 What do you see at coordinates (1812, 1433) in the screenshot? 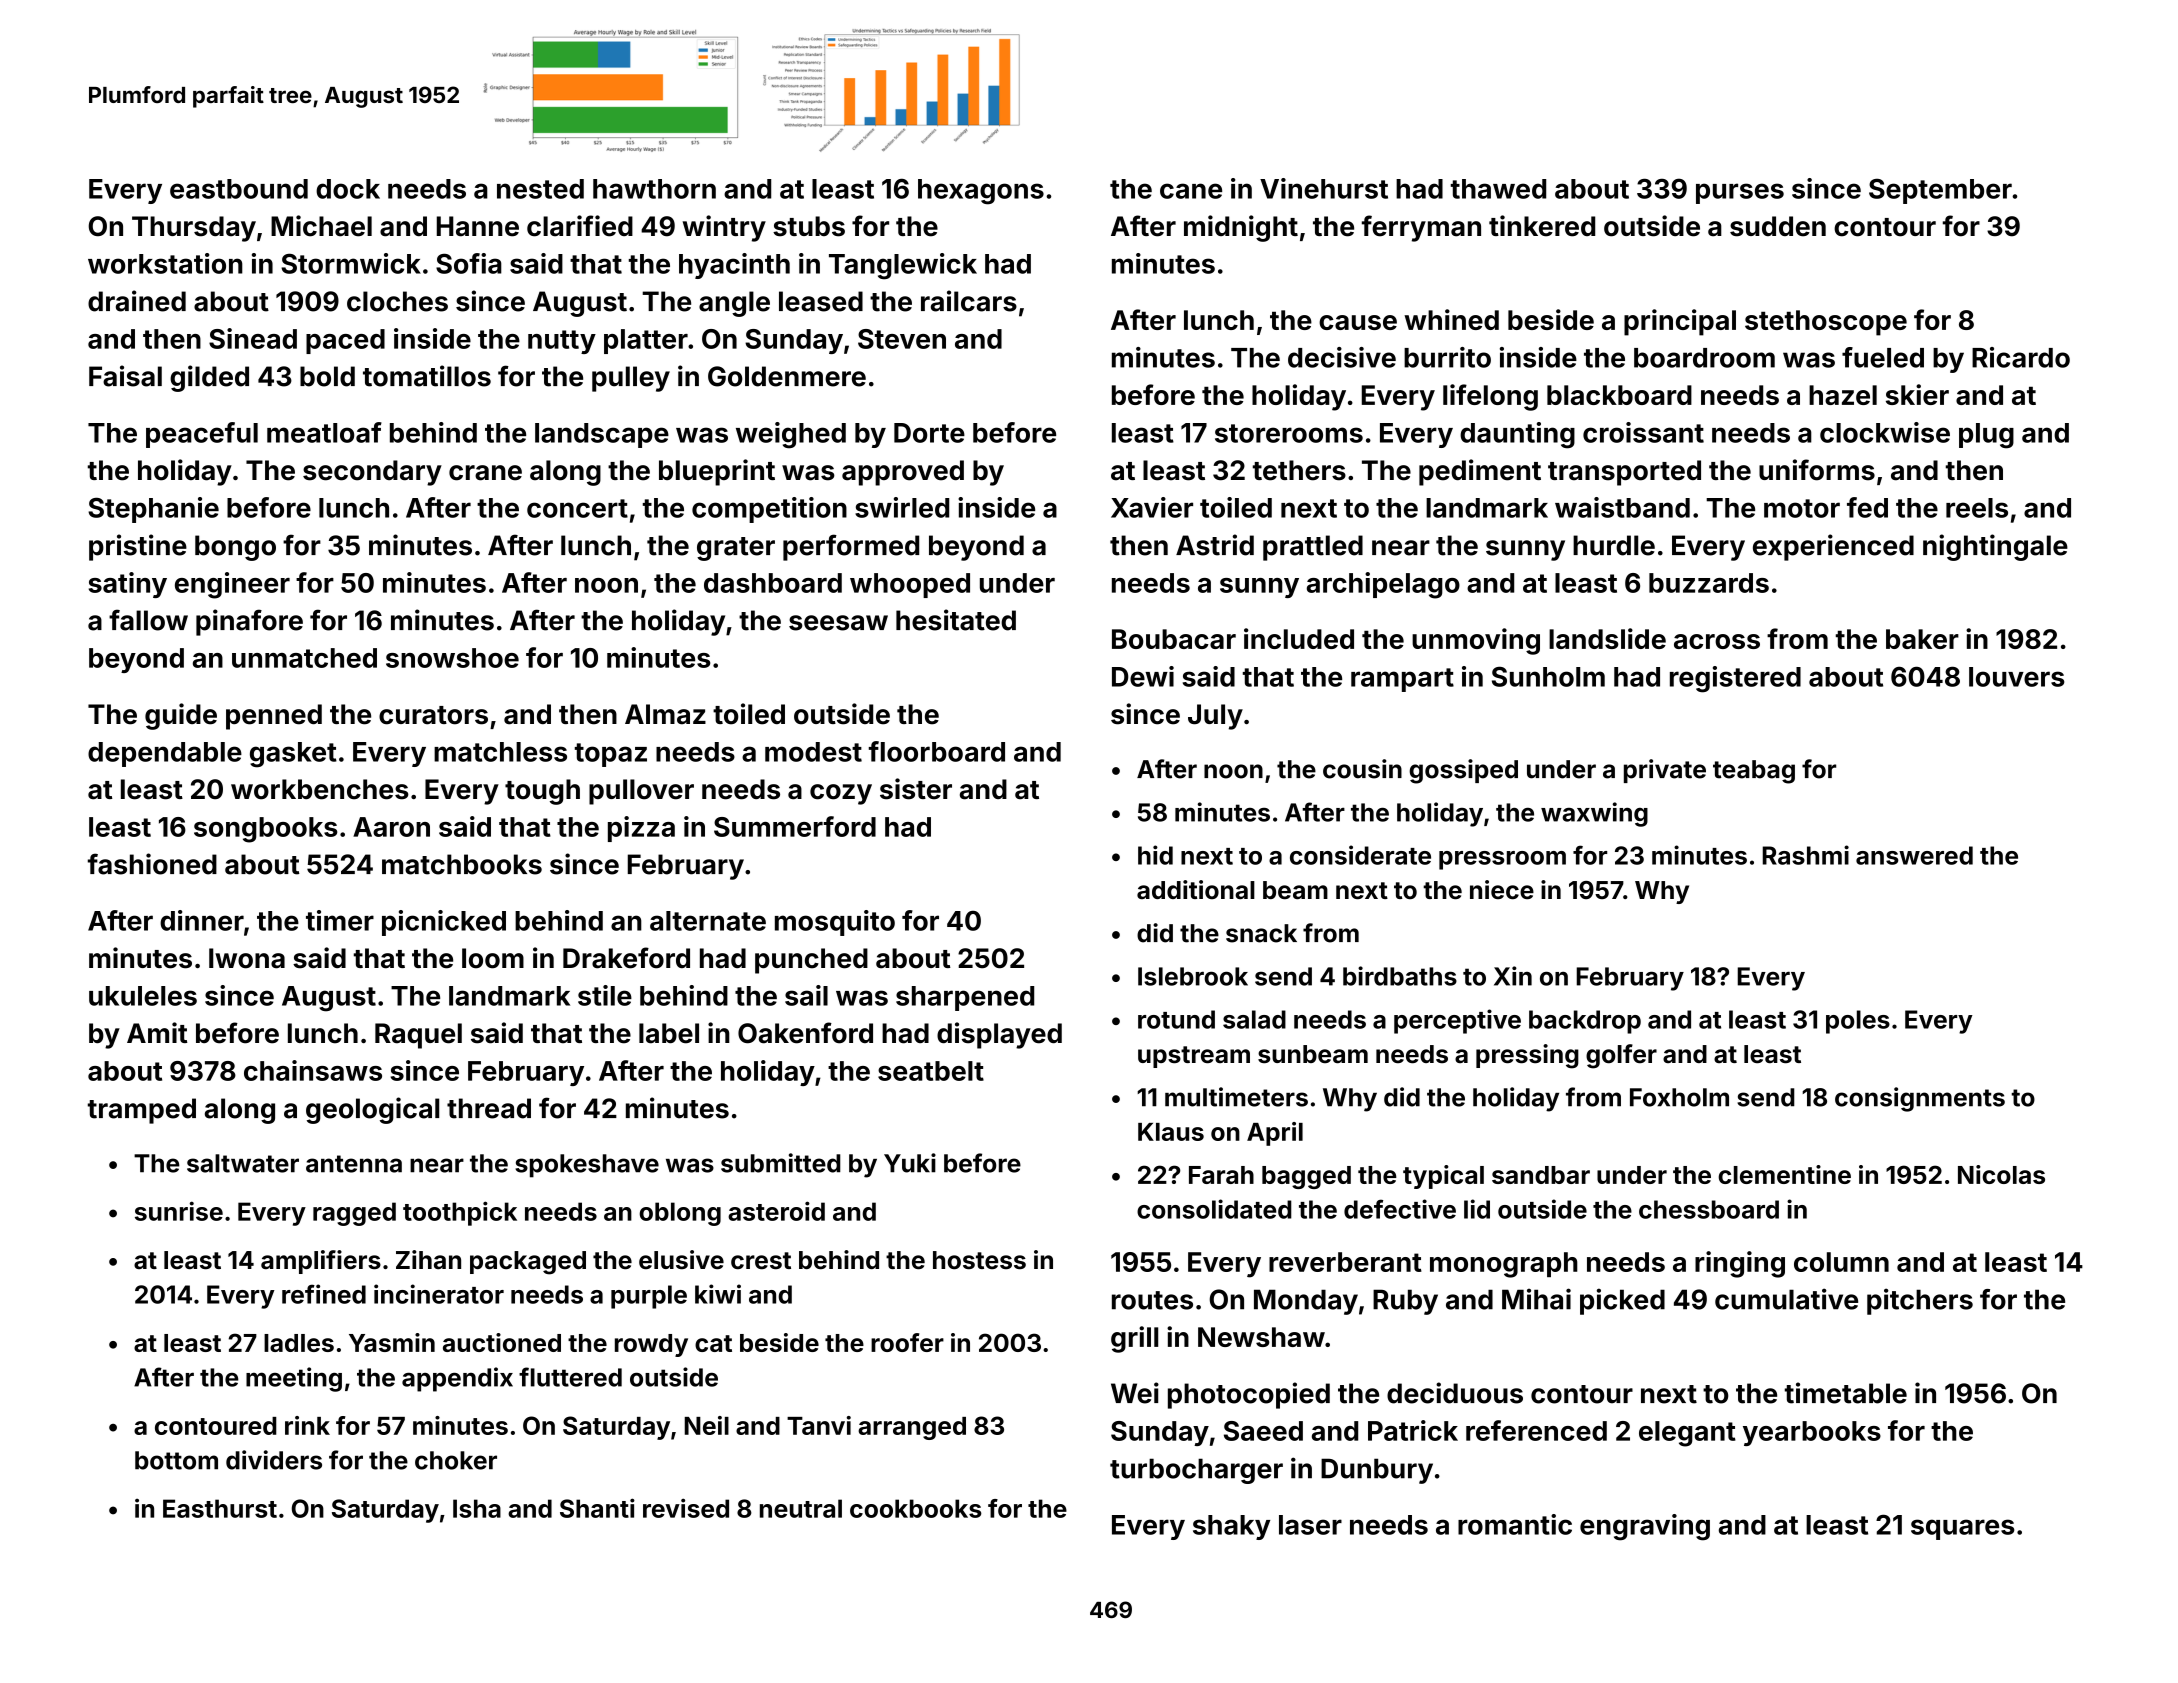
I see `yearbooks` at bounding box center [1812, 1433].
